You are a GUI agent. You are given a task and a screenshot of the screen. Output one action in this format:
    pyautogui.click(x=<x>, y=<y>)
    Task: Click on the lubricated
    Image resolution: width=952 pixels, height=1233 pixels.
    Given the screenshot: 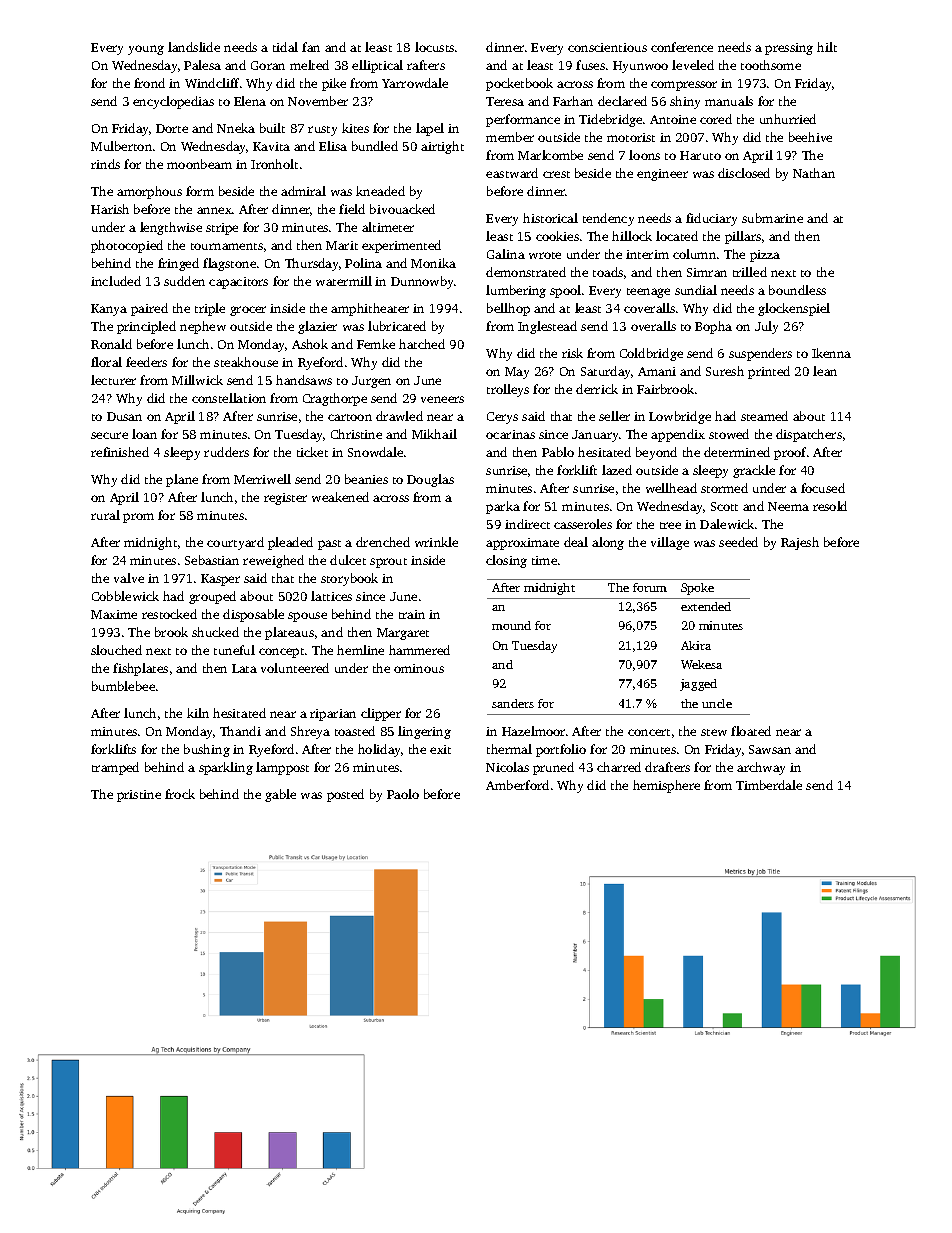 What is the action you would take?
    pyautogui.click(x=397, y=326)
